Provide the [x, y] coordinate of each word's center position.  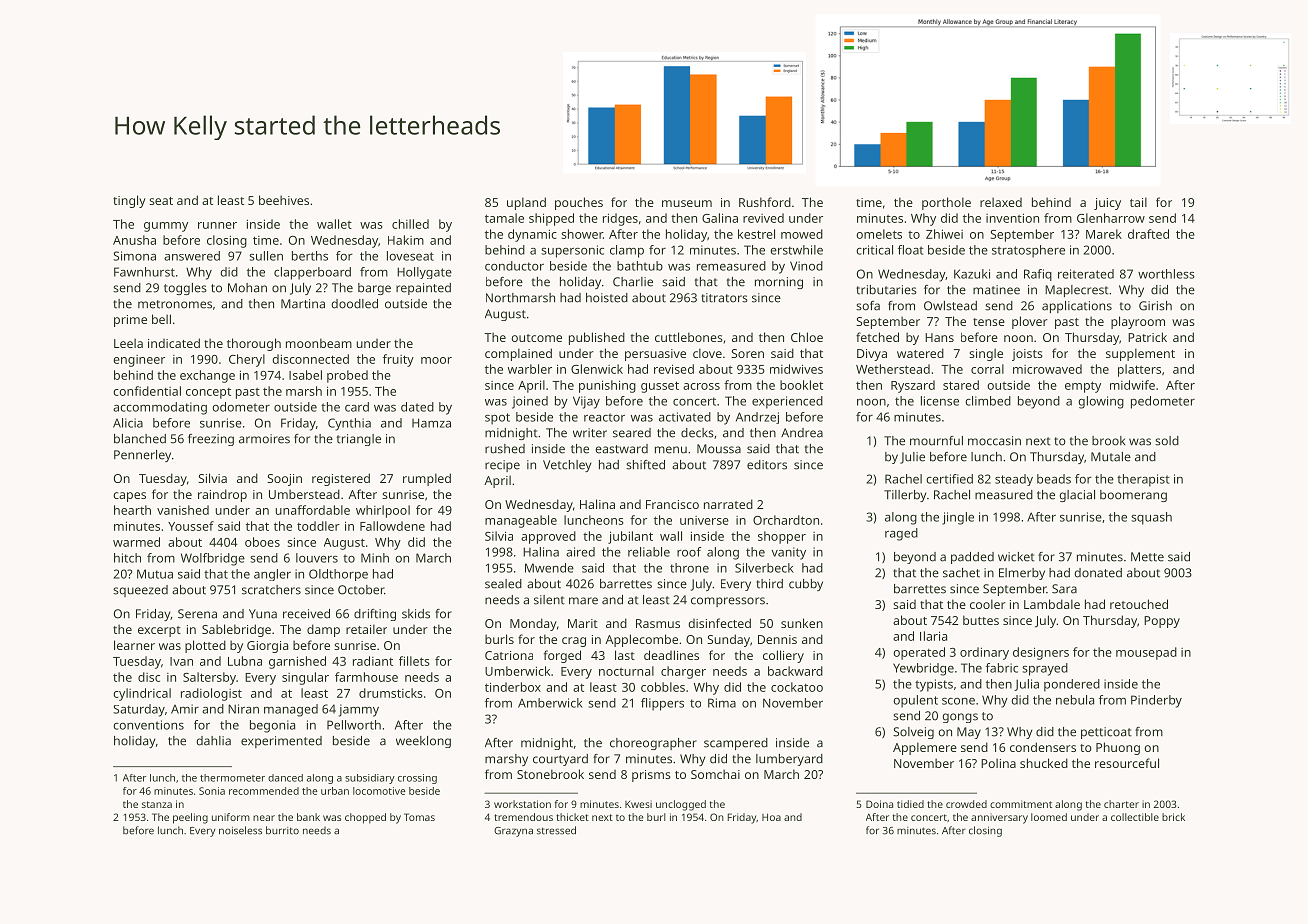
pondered [1072, 685]
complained [518, 354]
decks [697, 433]
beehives [284, 200]
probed [347, 376]
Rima [722, 703]
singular [305, 678]
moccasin [994, 441]
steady [1014, 480]
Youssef [191, 526]
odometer [241, 407]
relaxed [1001, 202]
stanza [157, 804]
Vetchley [567, 466]
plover [1030, 322]
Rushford [765, 202]
